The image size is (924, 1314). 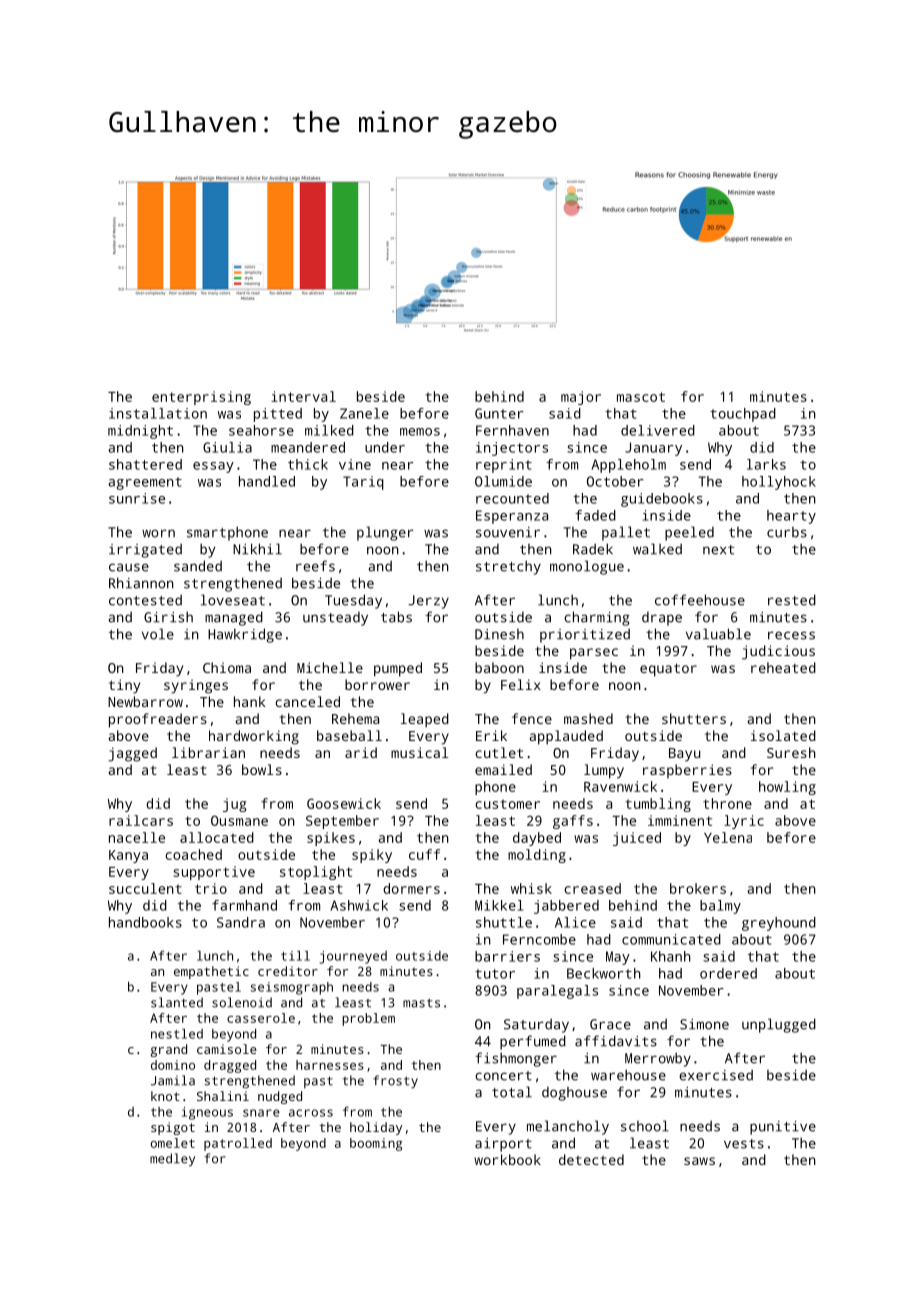 What do you see at coordinates (532, 718) in the image?
I see `fence` at bounding box center [532, 718].
